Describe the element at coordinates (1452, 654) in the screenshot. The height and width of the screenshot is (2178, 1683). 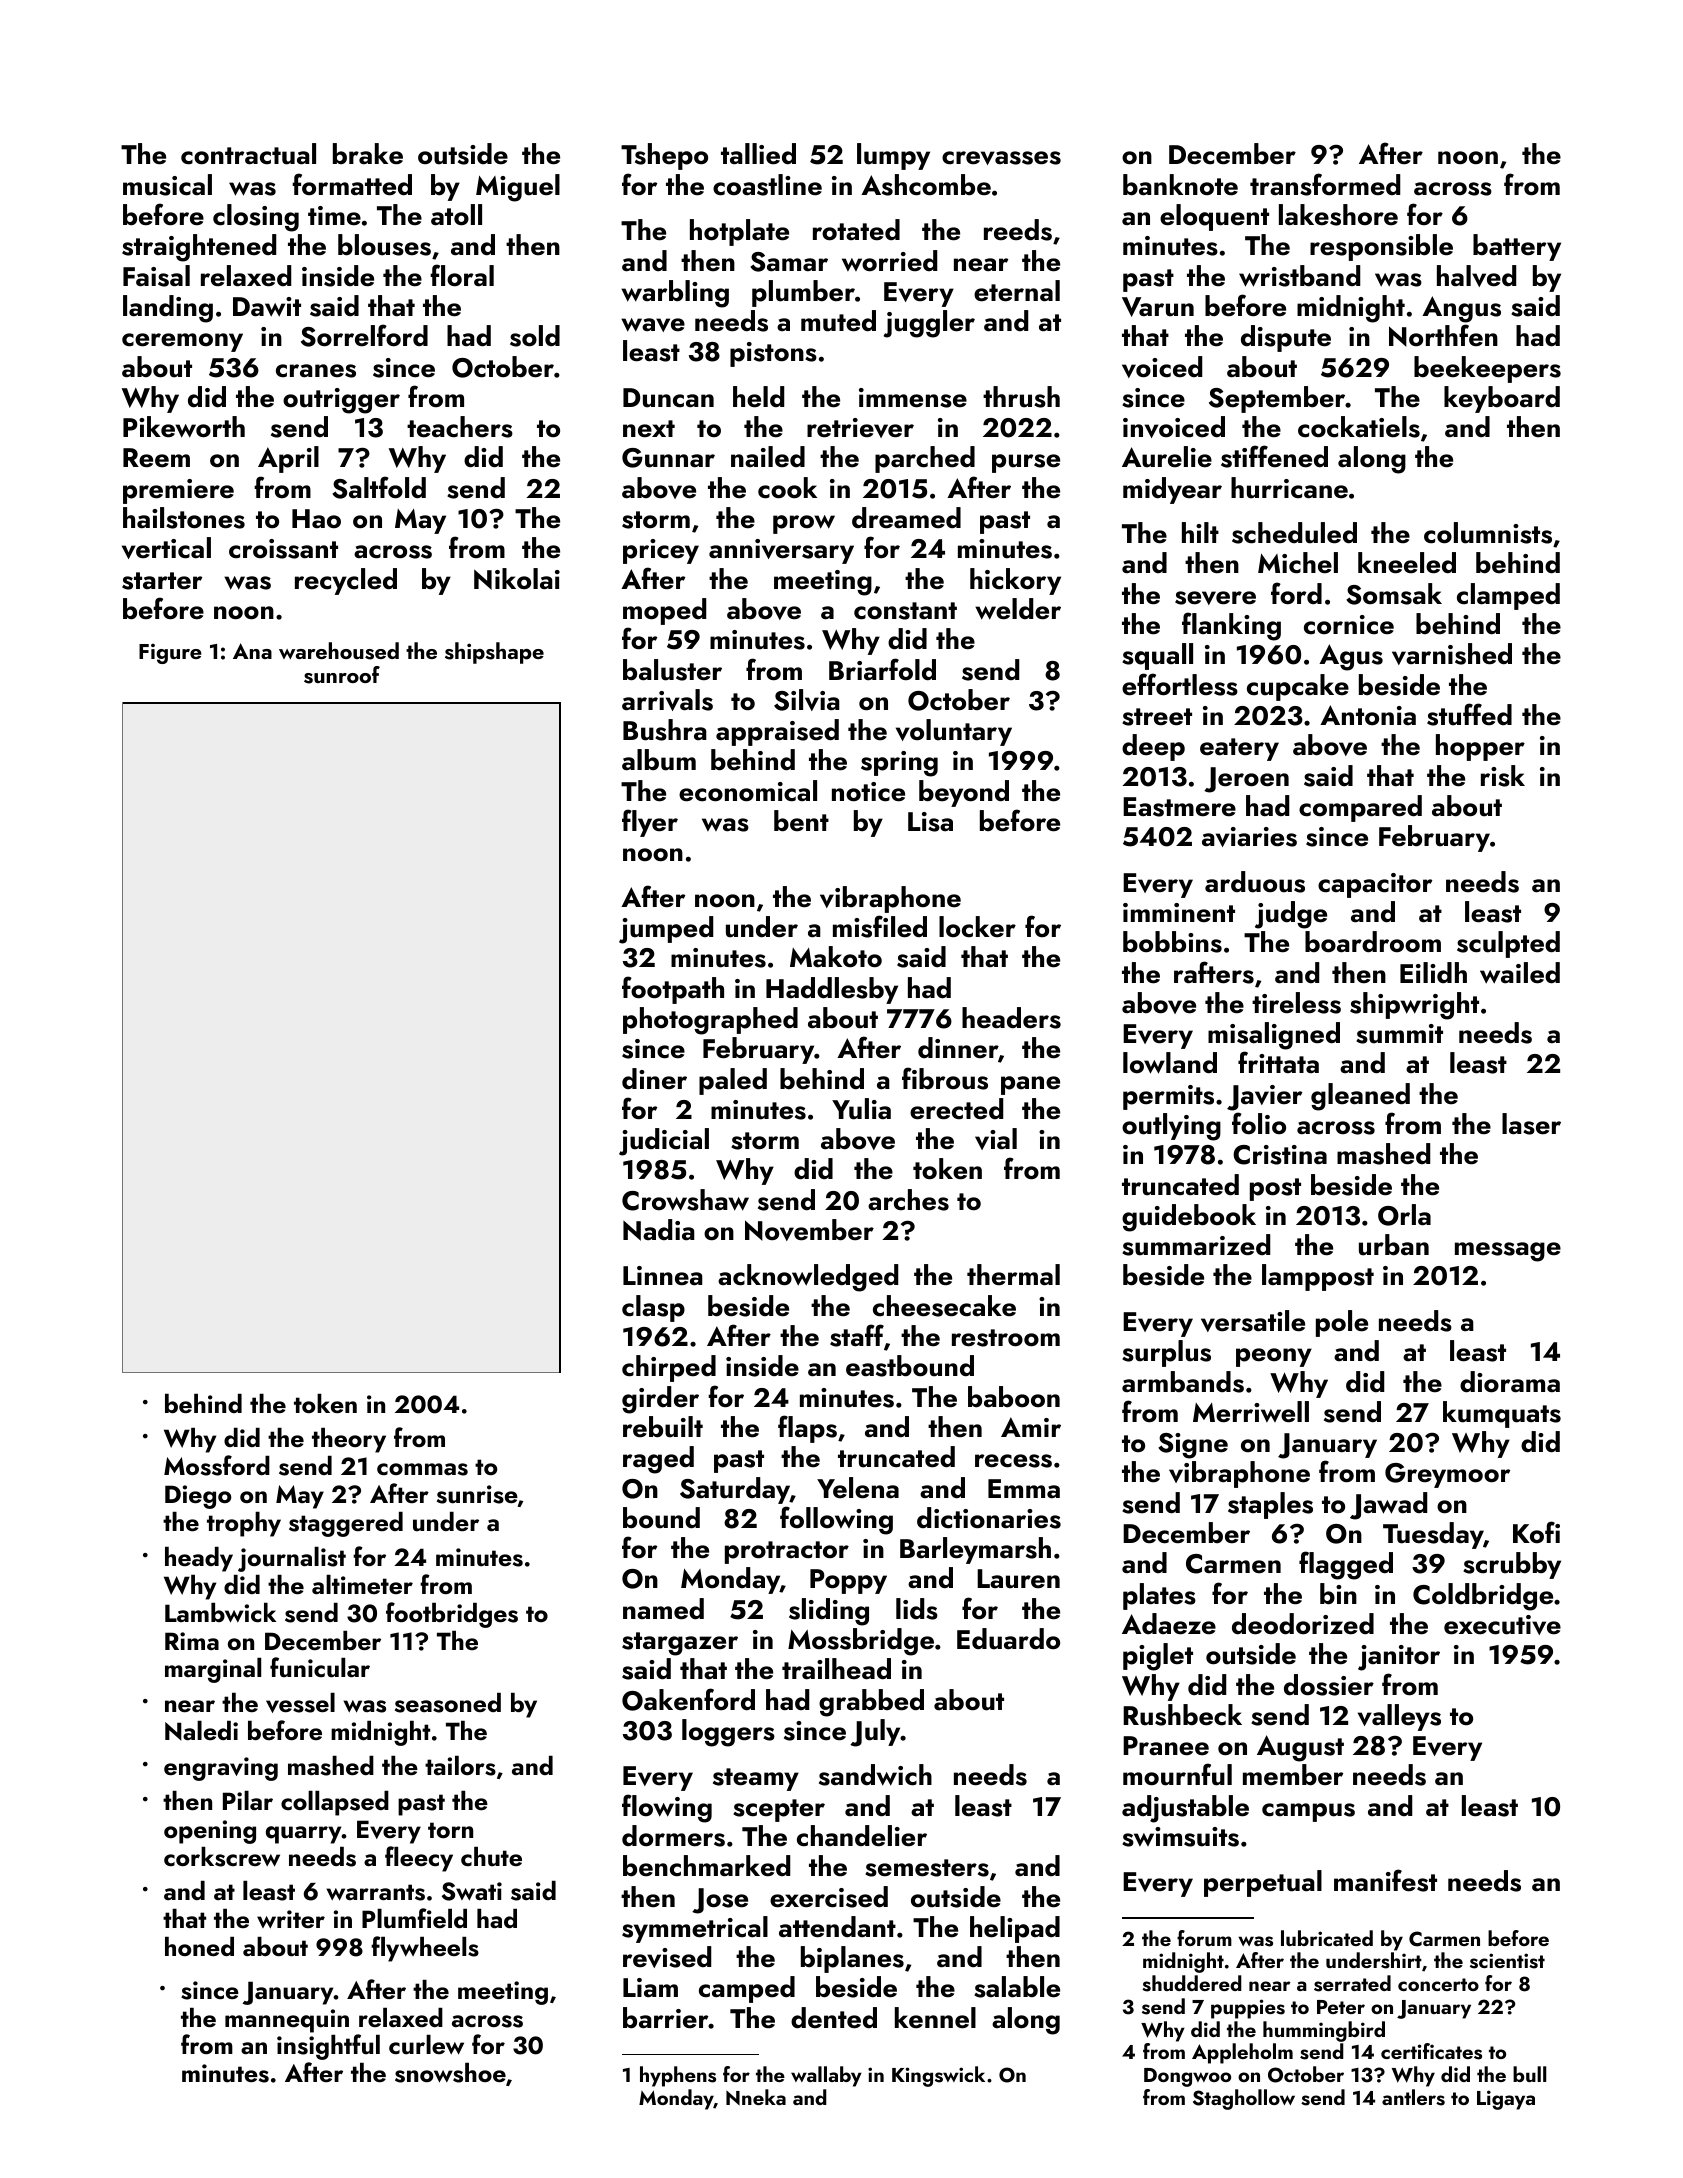
I see `varnished` at that location.
